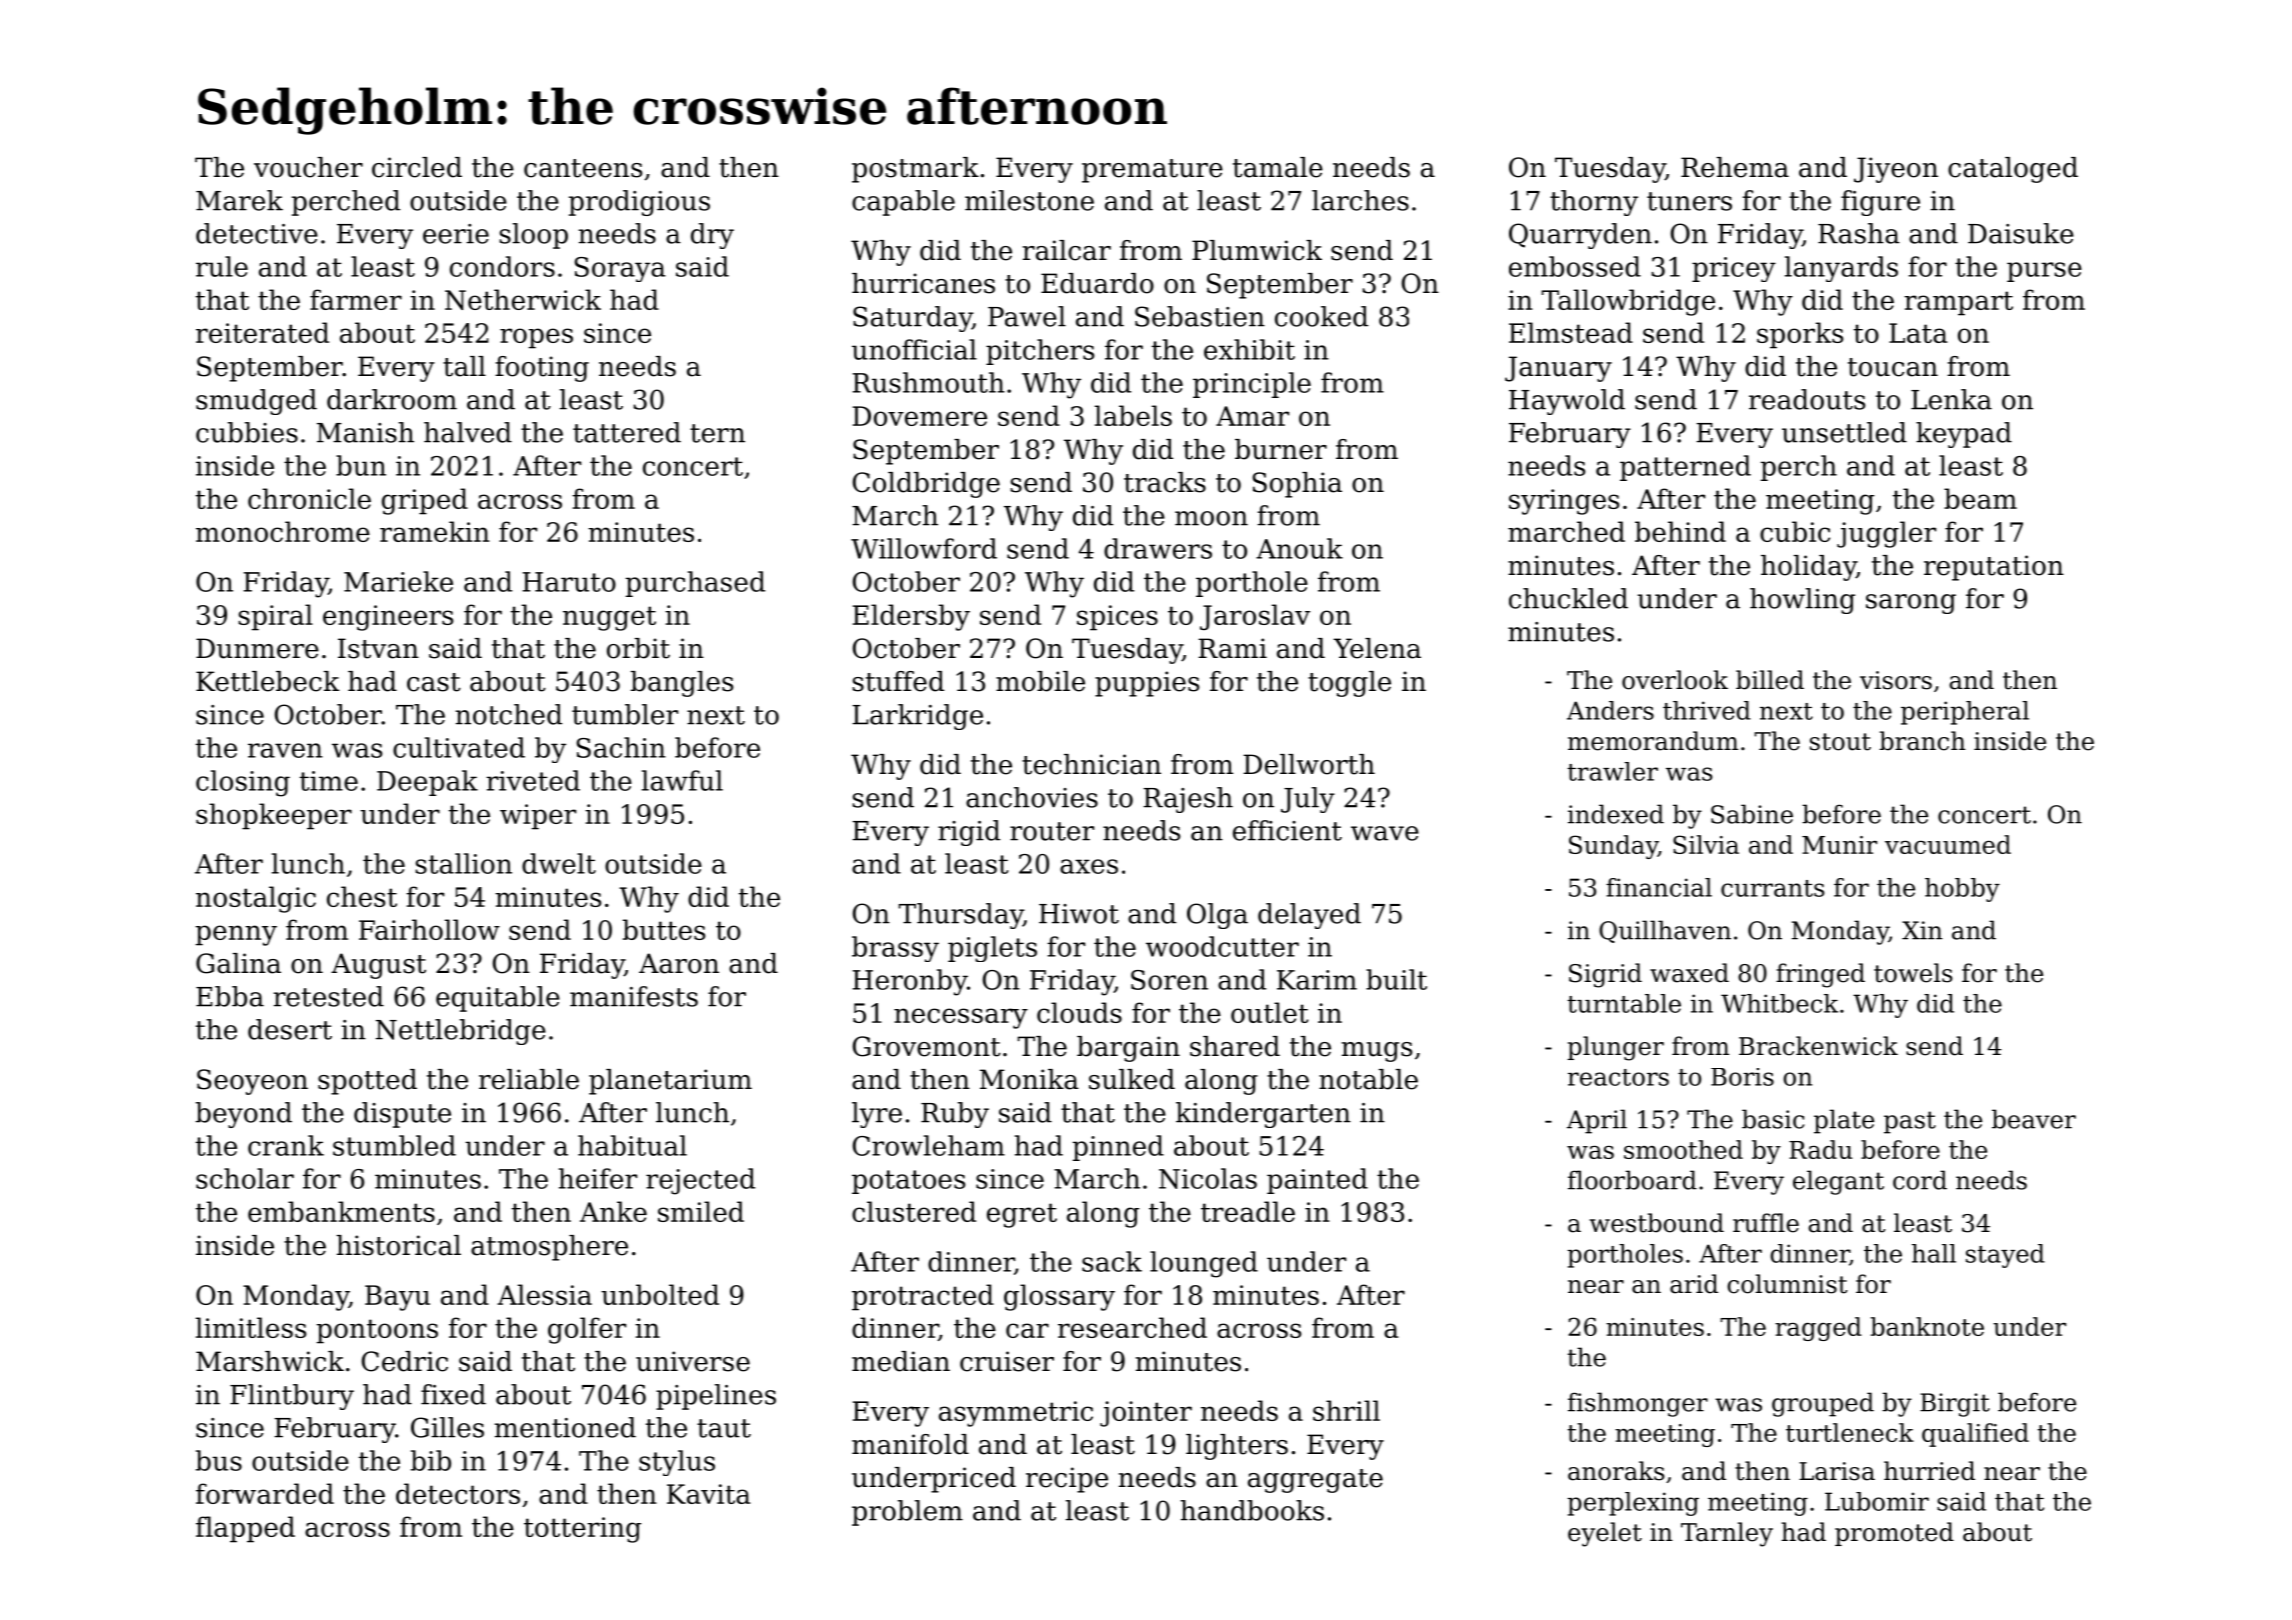  What do you see at coordinates (245, 1529) in the screenshot?
I see `flapped` at bounding box center [245, 1529].
